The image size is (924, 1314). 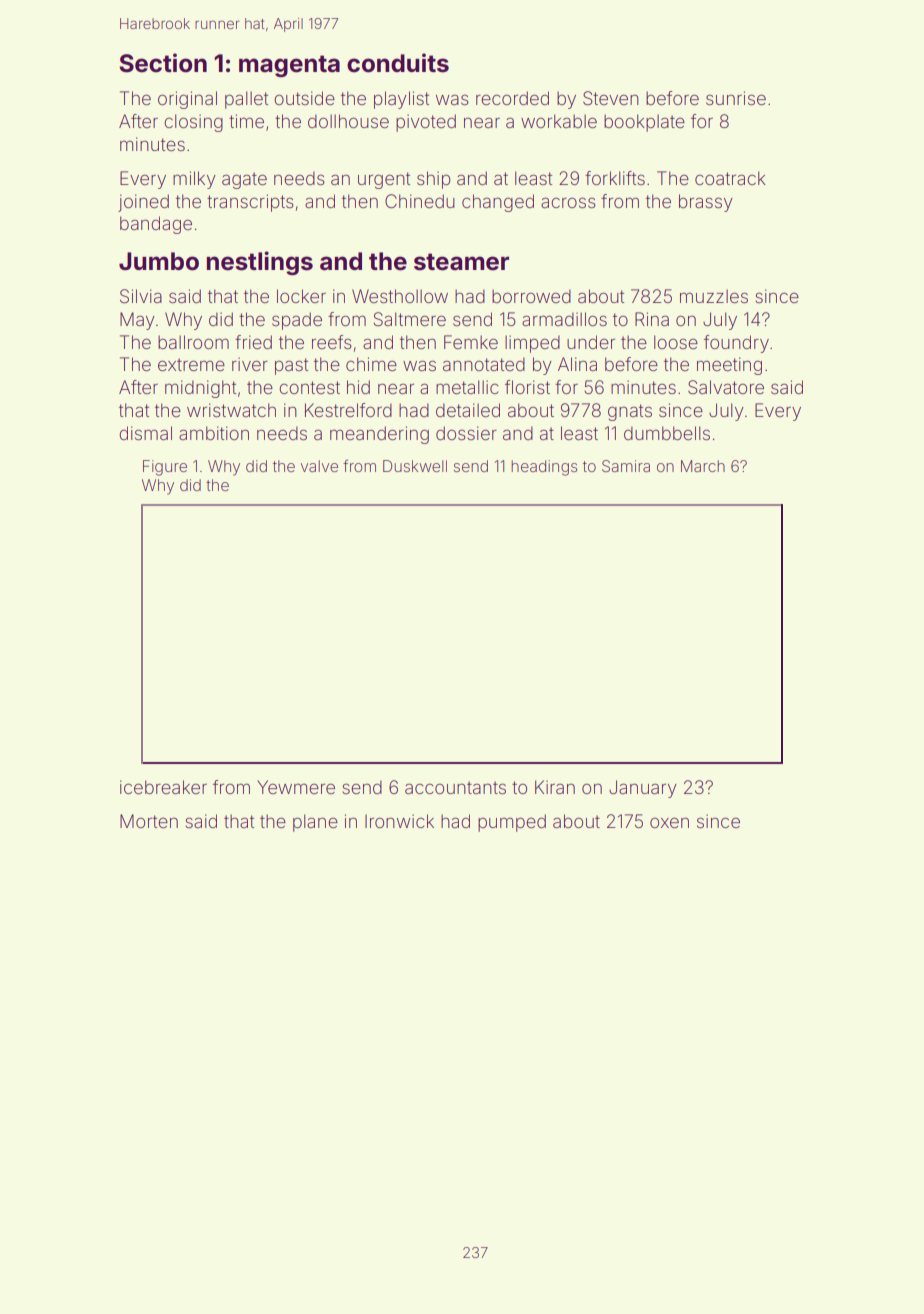 What do you see at coordinates (165, 468) in the image?
I see `Figure` at bounding box center [165, 468].
